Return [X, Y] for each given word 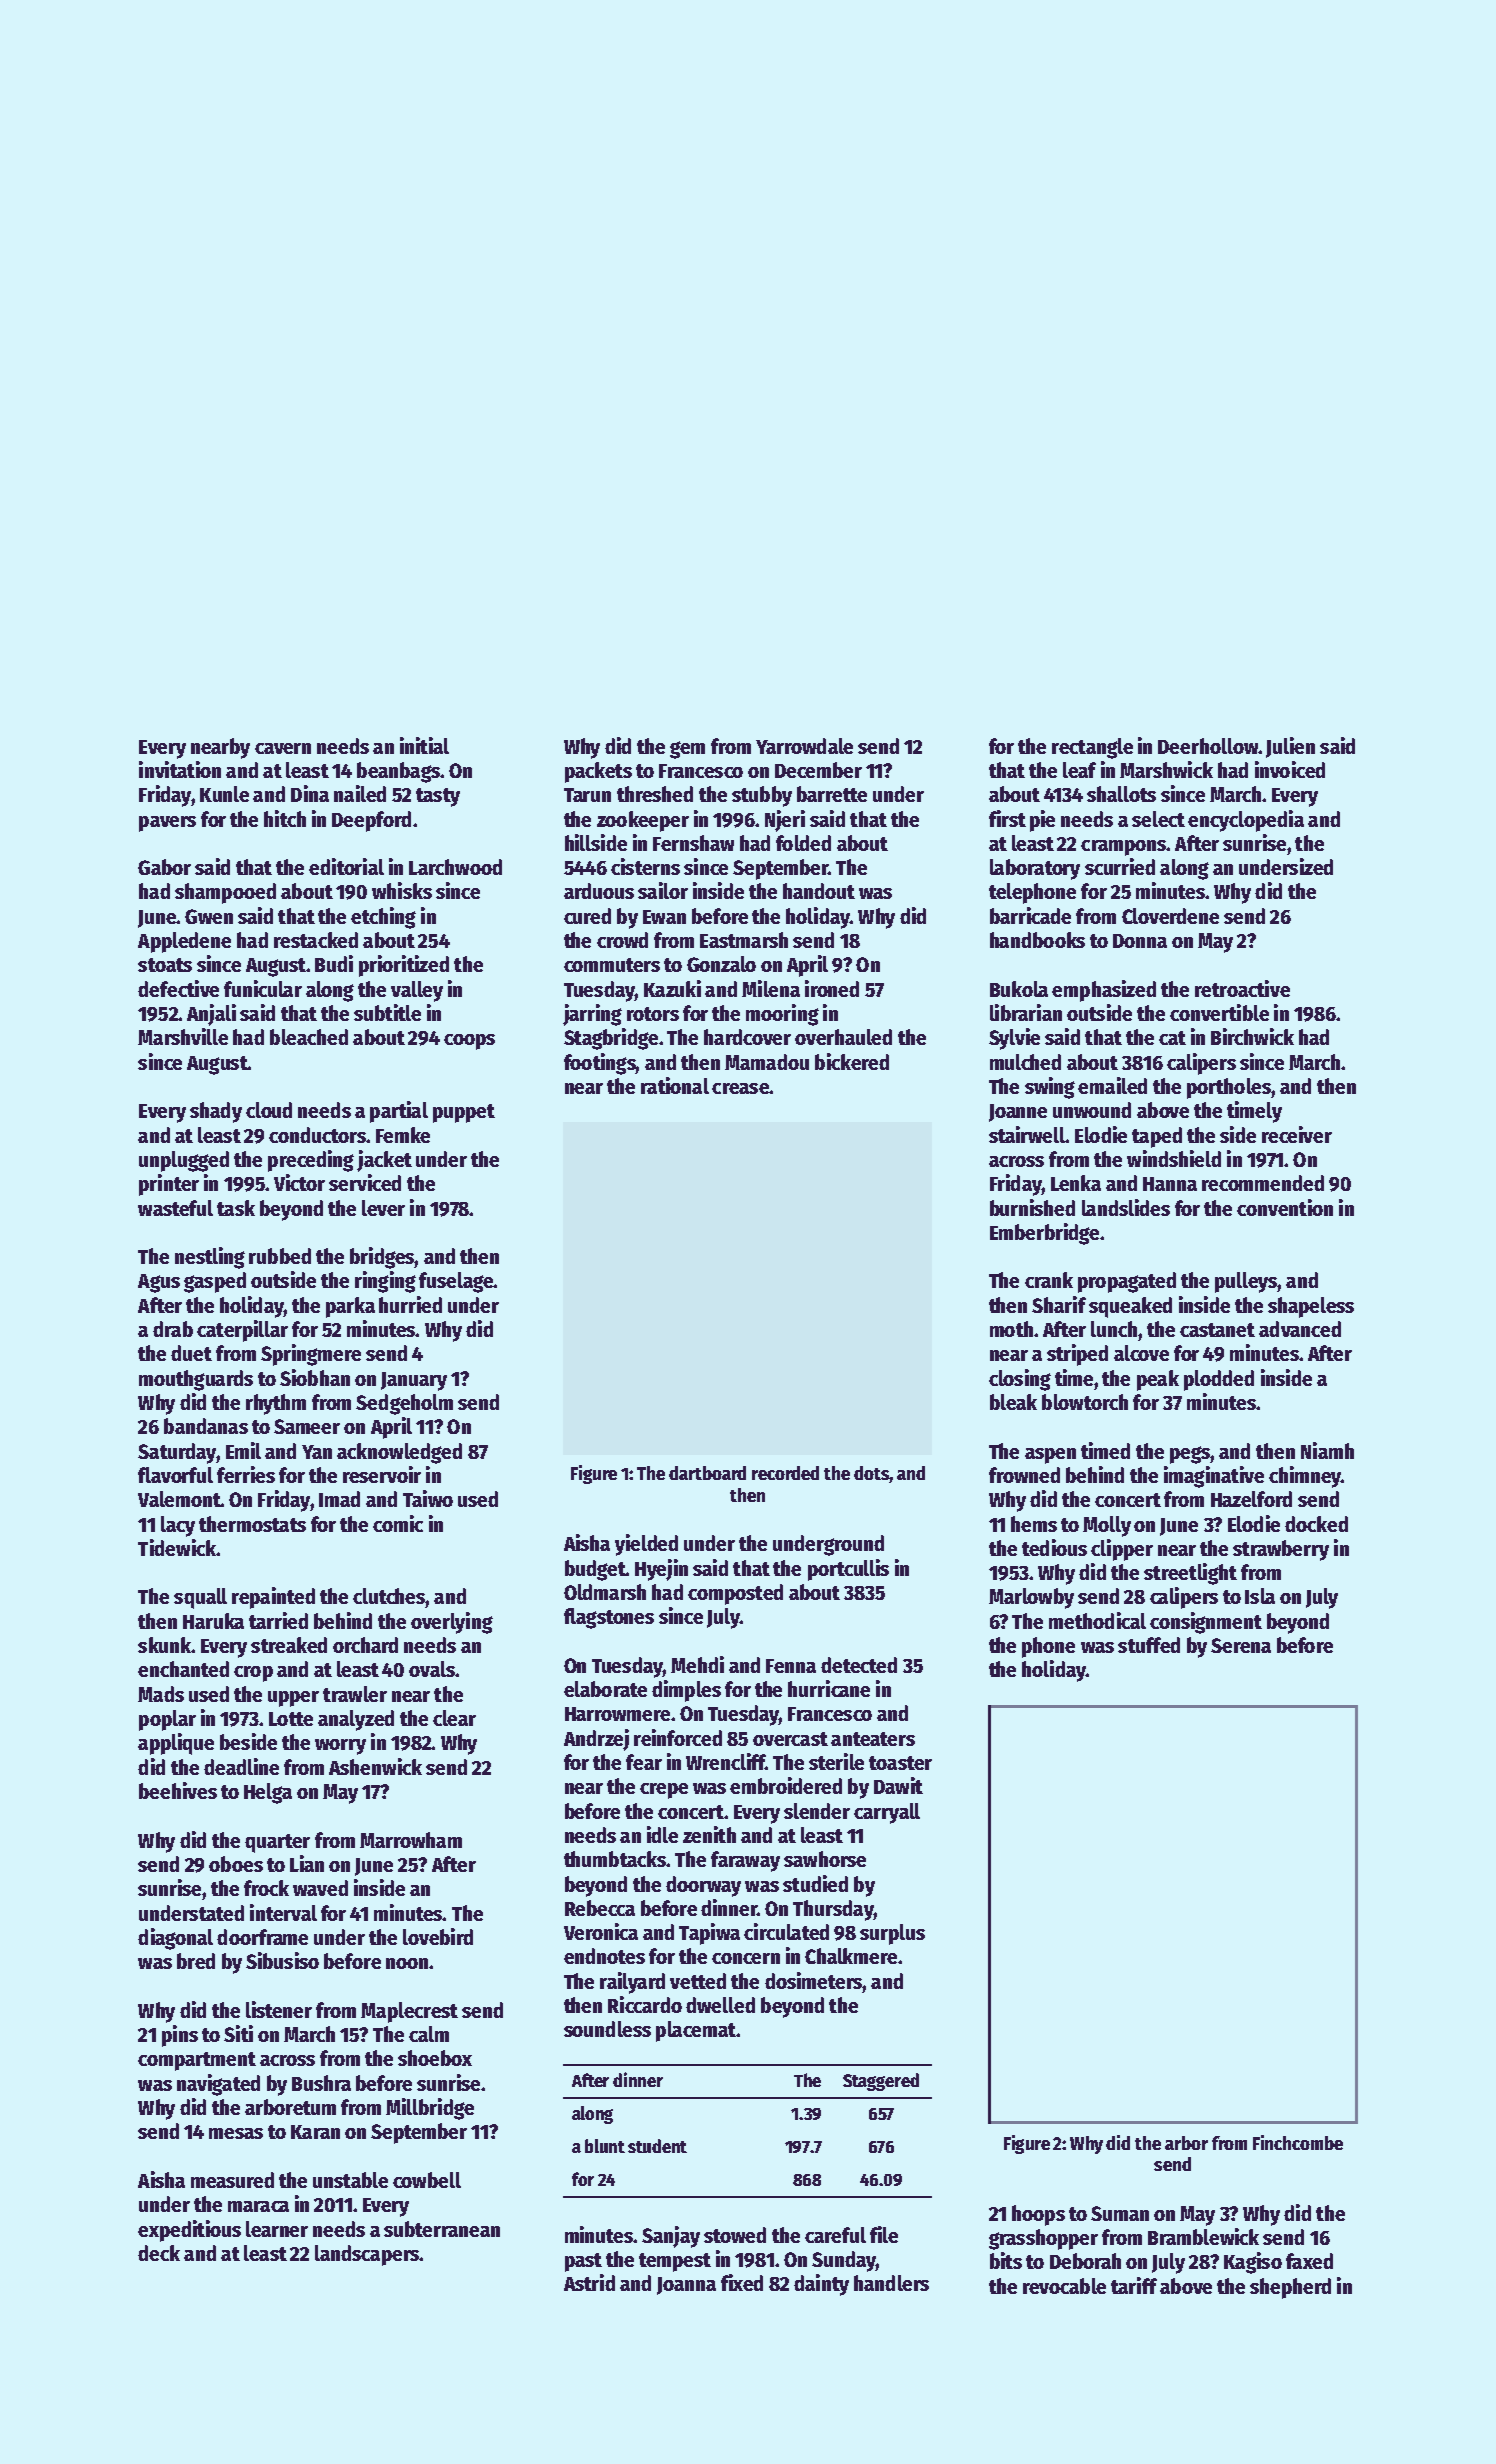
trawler [355, 1694]
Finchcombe [1298, 2142]
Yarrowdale [804, 746]
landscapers [367, 2255]
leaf [1079, 770]
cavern [283, 748]
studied [815, 1883]
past [583, 2262]
